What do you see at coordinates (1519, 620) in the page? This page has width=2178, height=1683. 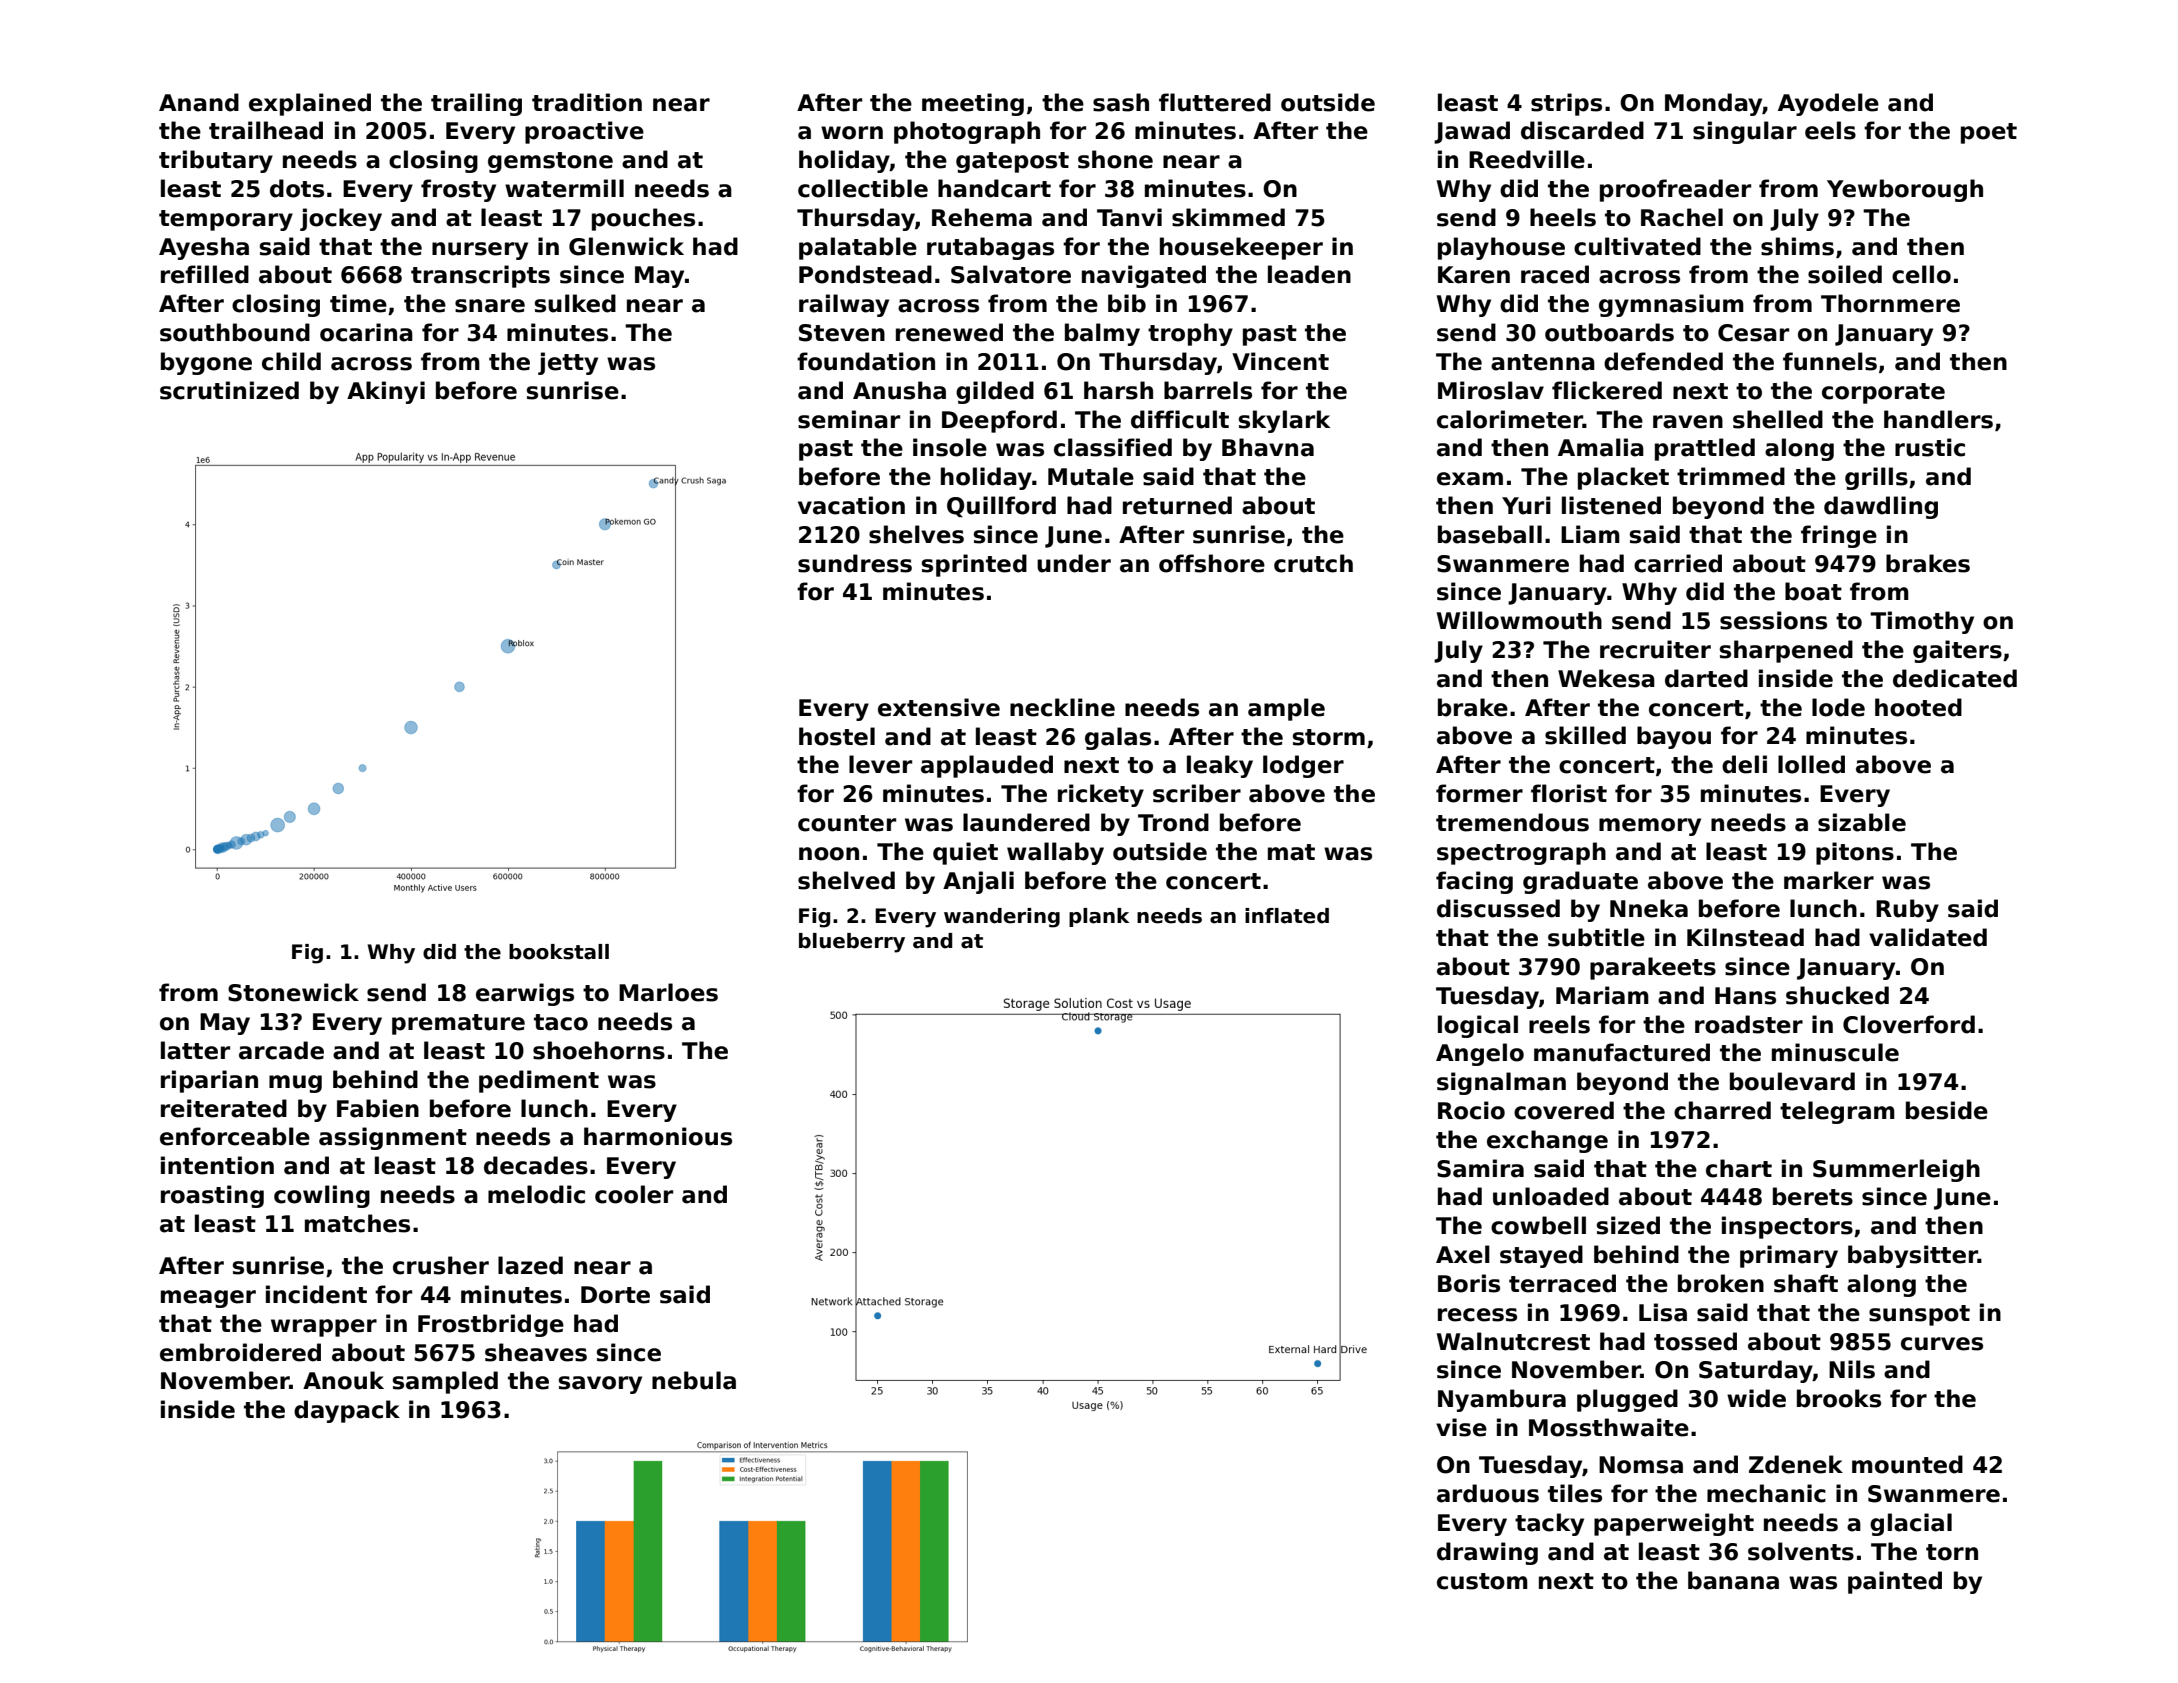 I see `Willowmouth` at bounding box center [1519, 620].
